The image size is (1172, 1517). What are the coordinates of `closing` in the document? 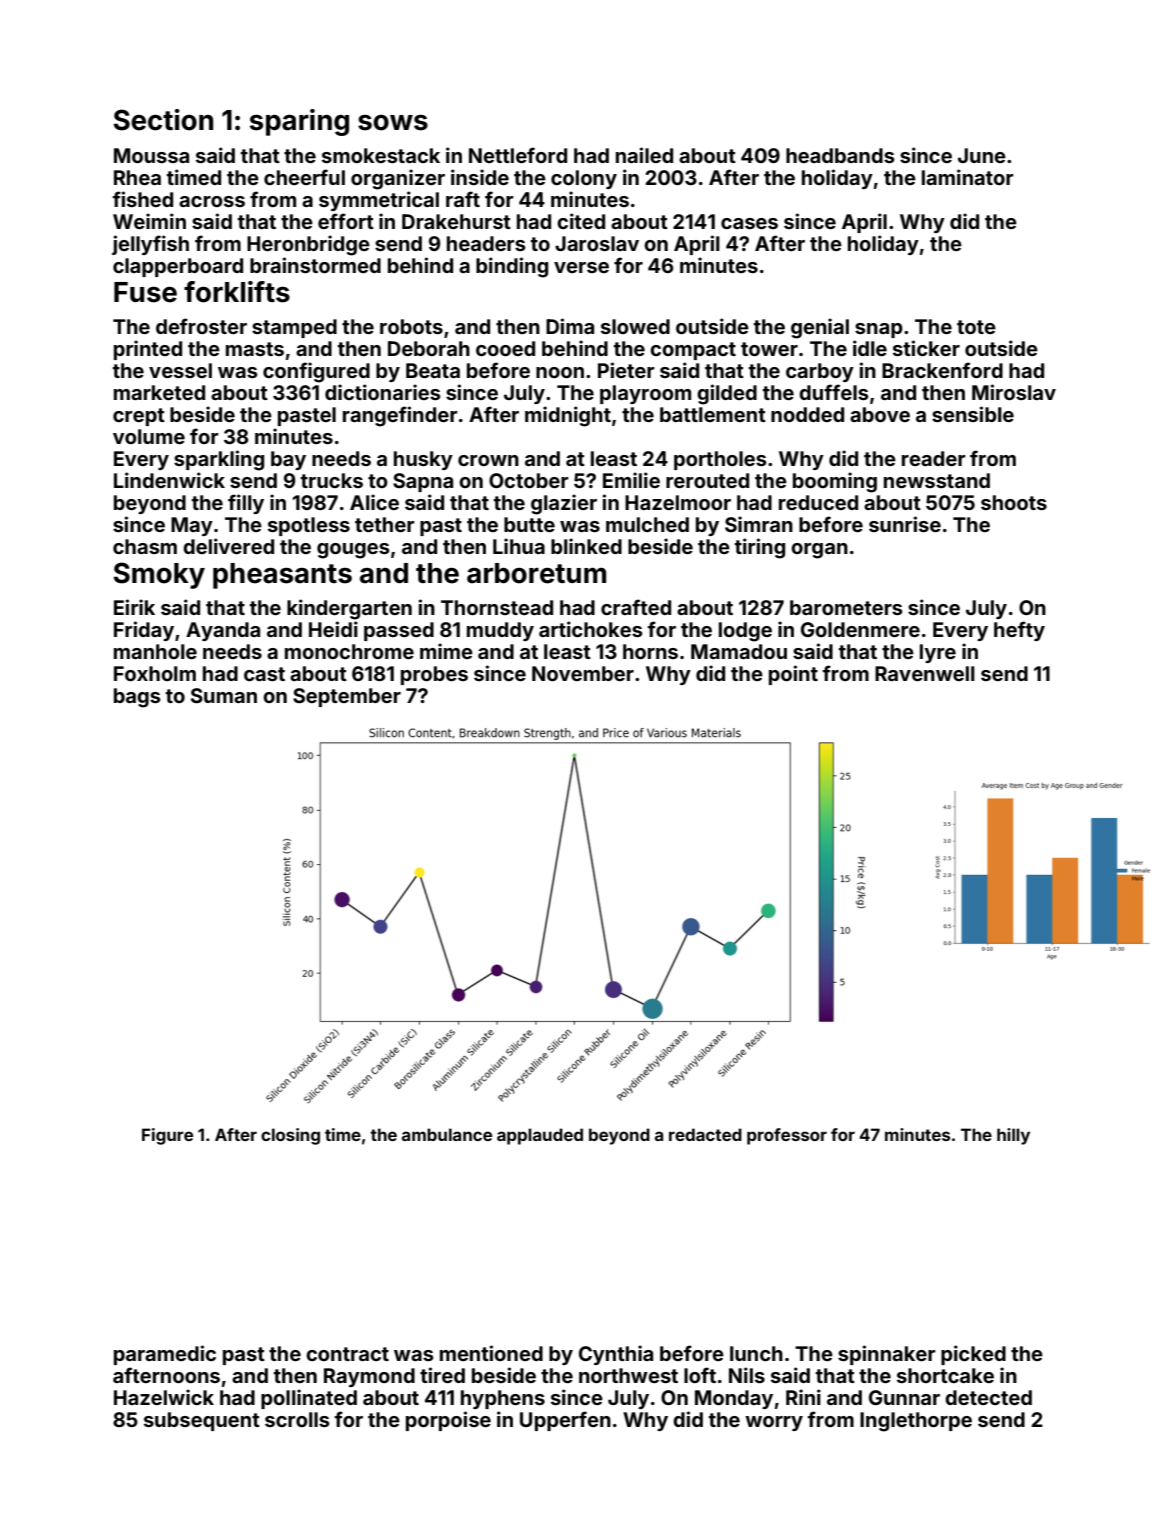 It's located at (290, 1136).
